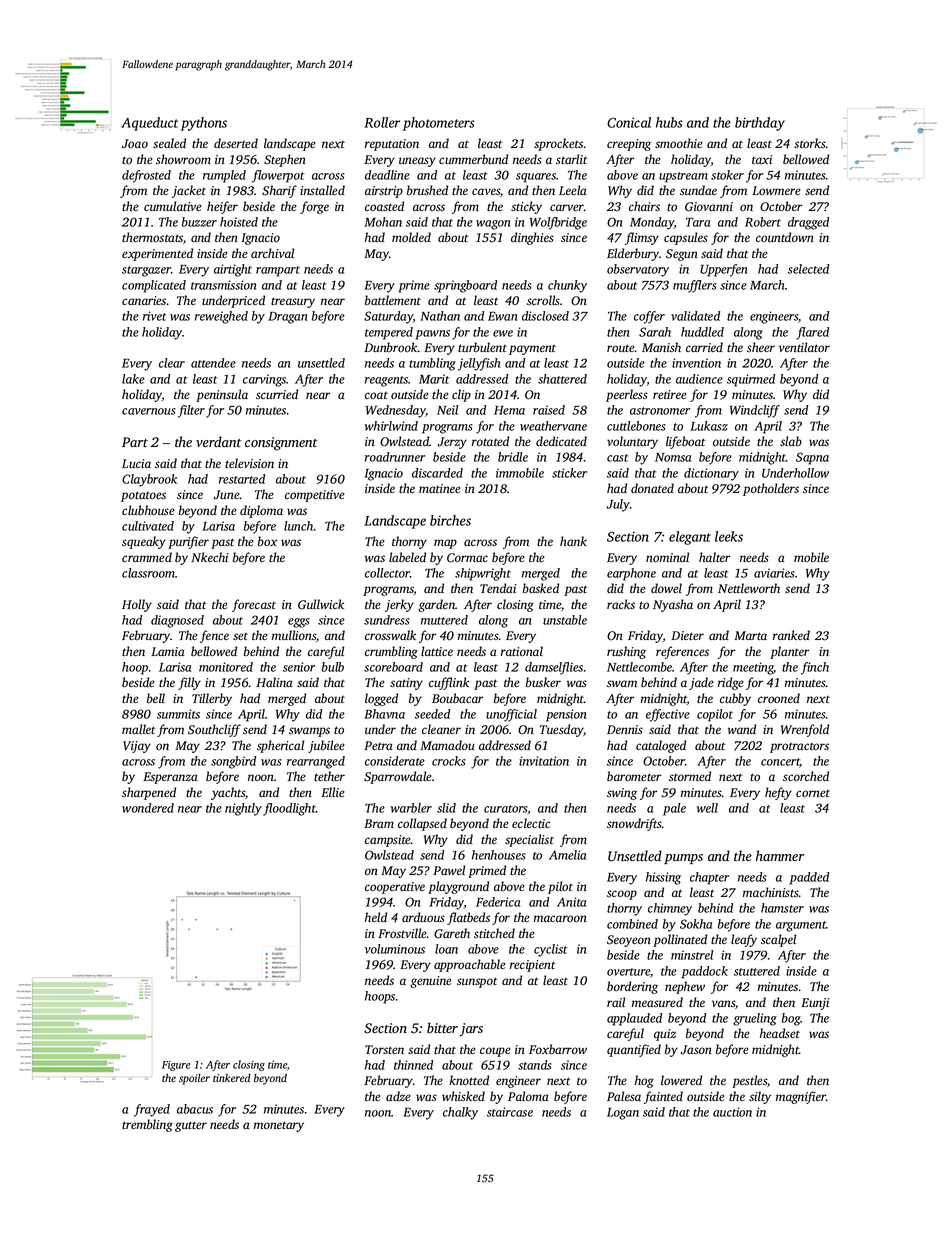 Image resolution: width=952 pixels, height=1233 pixels. What do you see at coordinates (439, 124) in the screenshot?
I see `photometers` at bounding box center [439, 124].
